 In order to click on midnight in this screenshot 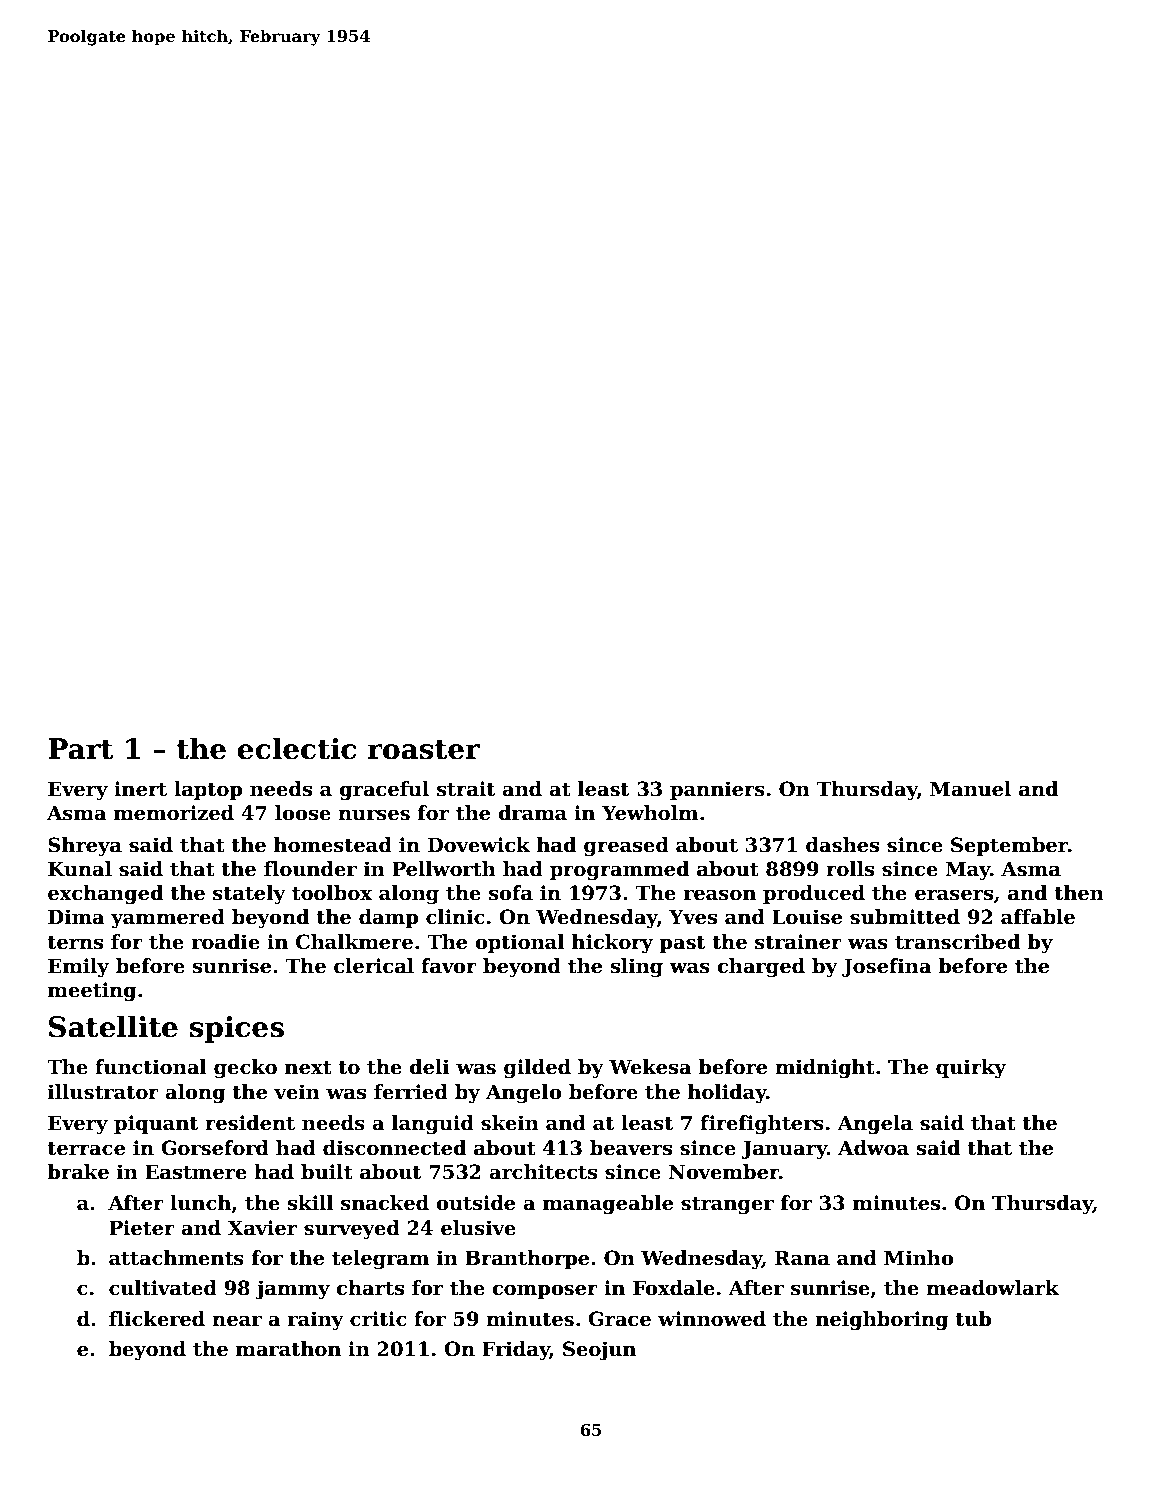, I will do `click(825, 1068)`.
